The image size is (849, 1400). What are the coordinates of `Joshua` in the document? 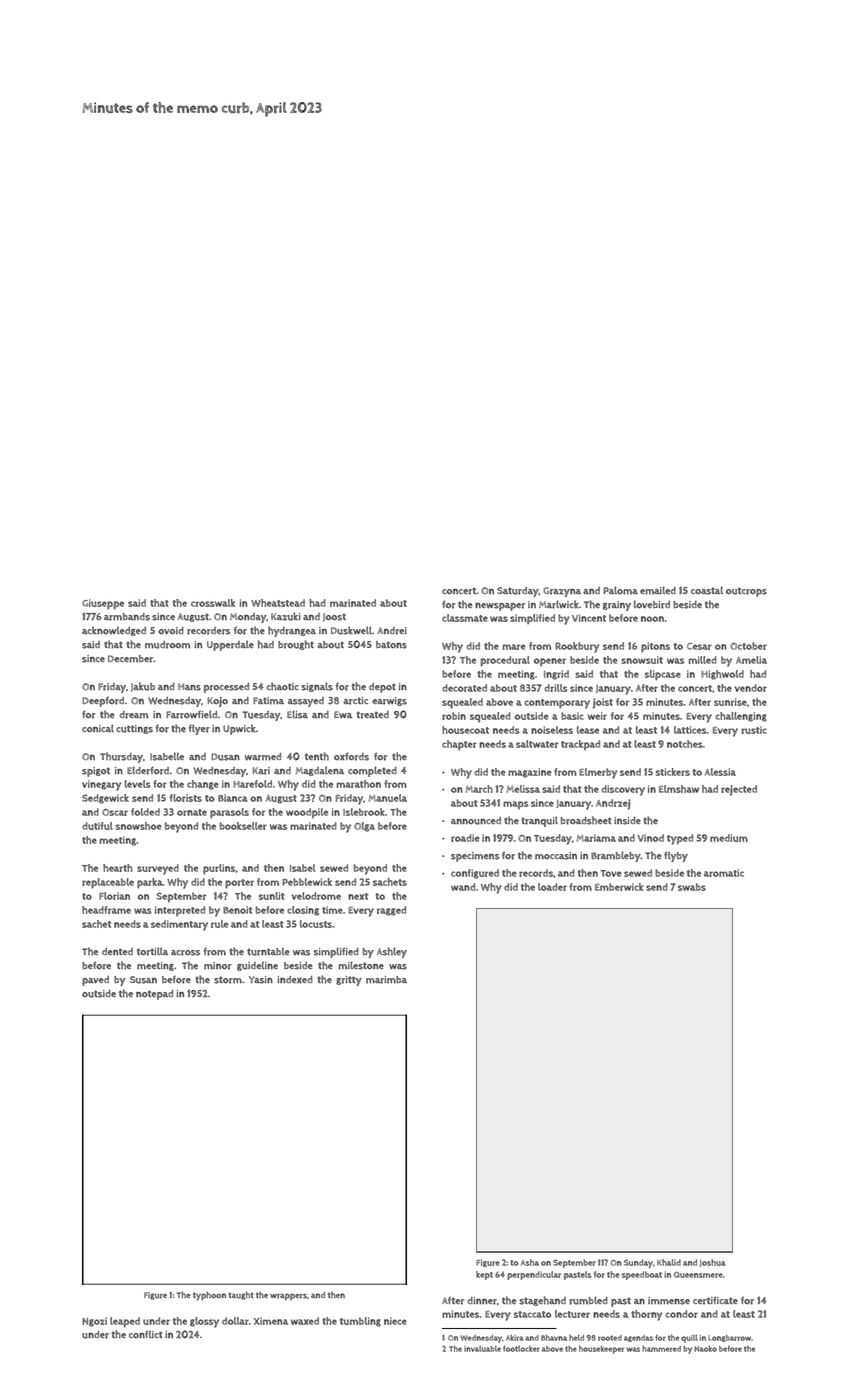 It's located at (712, 1263).
